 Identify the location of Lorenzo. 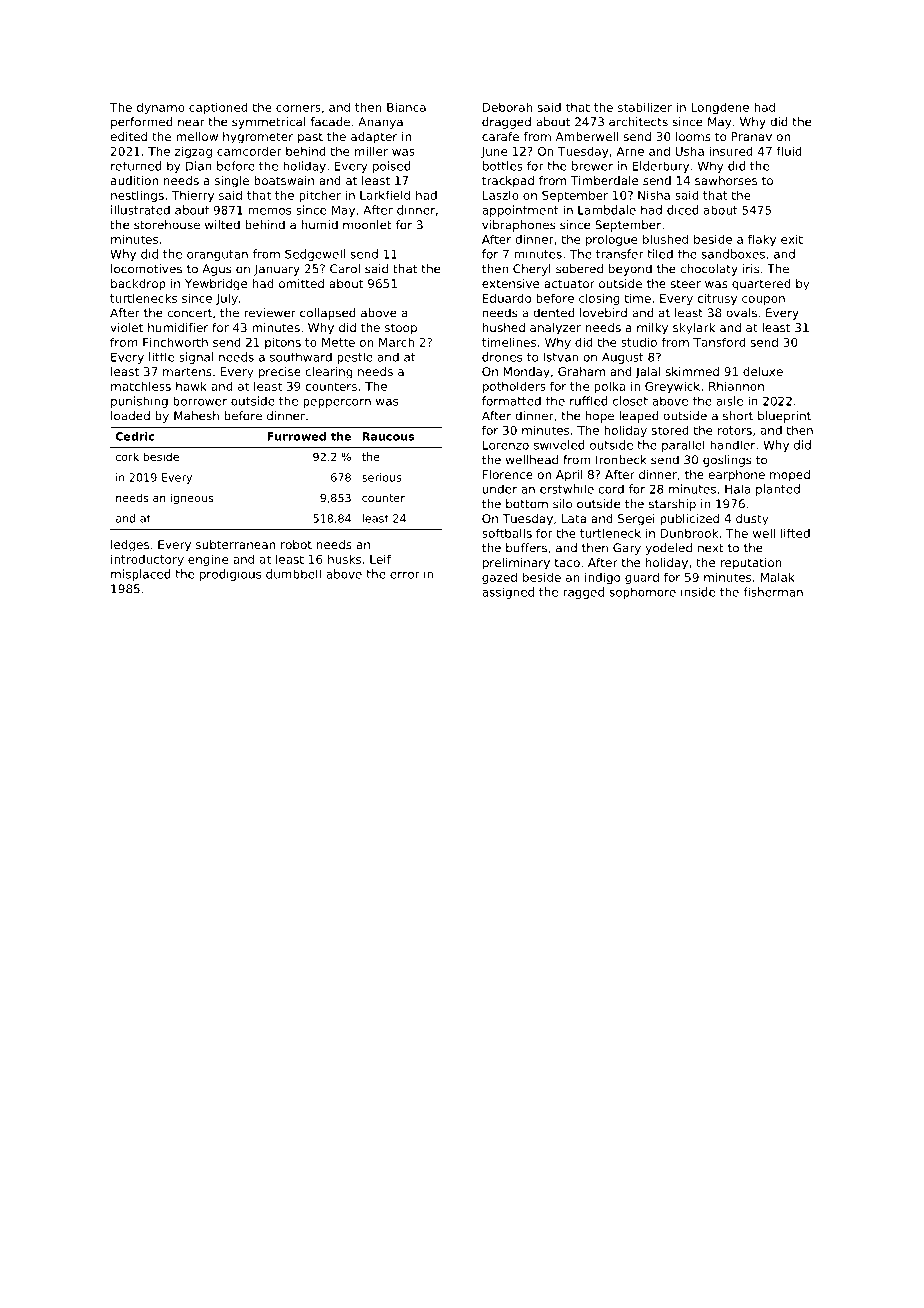
(506, 445).
